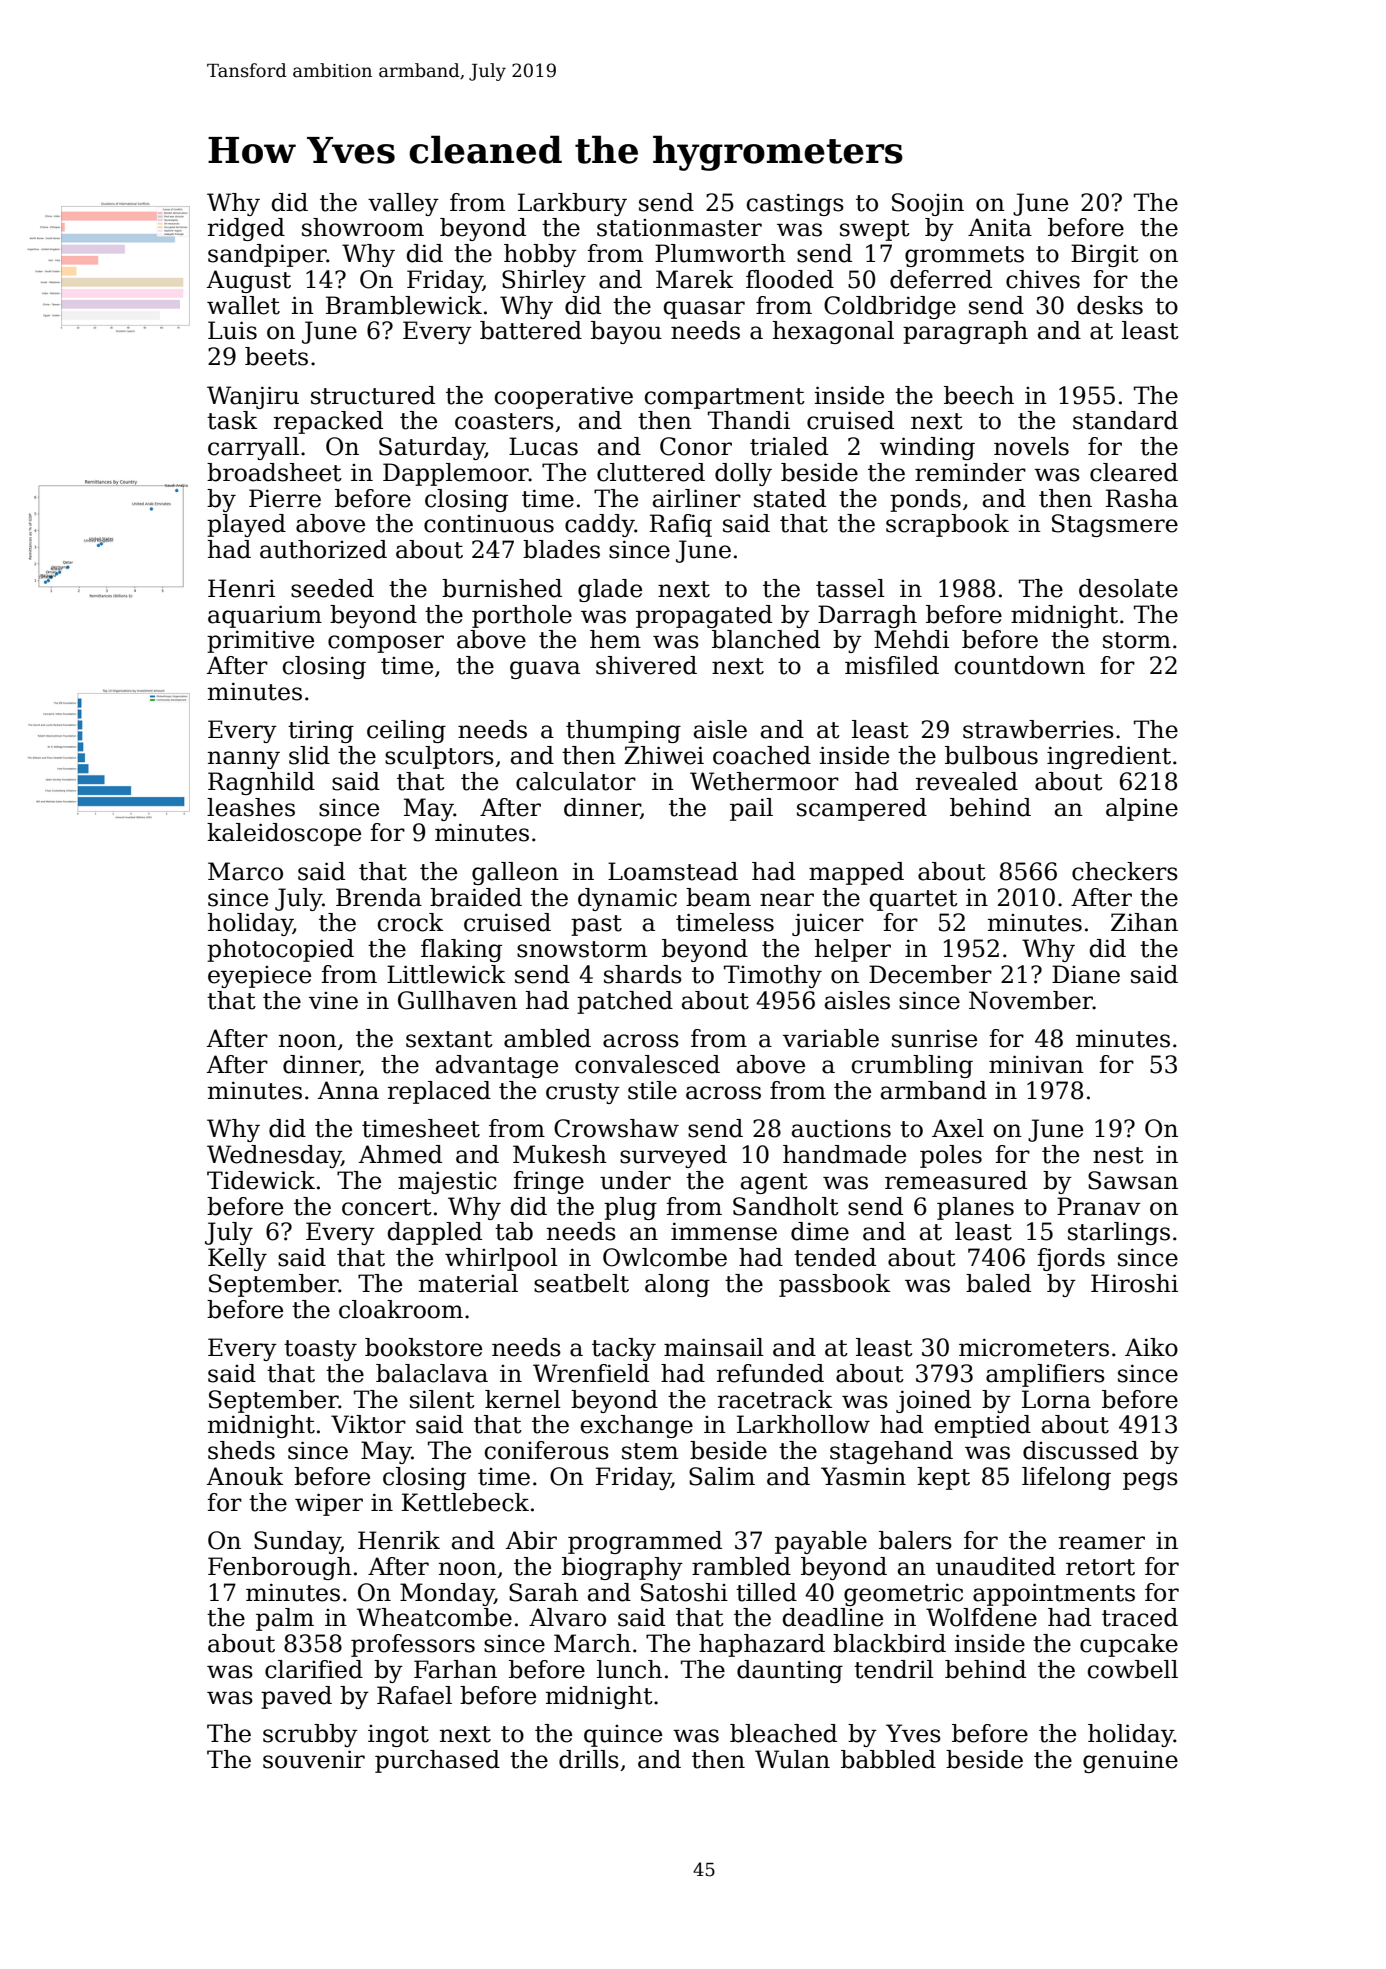 The width and height of the screenshot is (1386, 1969). What do you see at coordinates (643, 974) in the screenshot?
I see `shards` at bounding box center [643, 974].
